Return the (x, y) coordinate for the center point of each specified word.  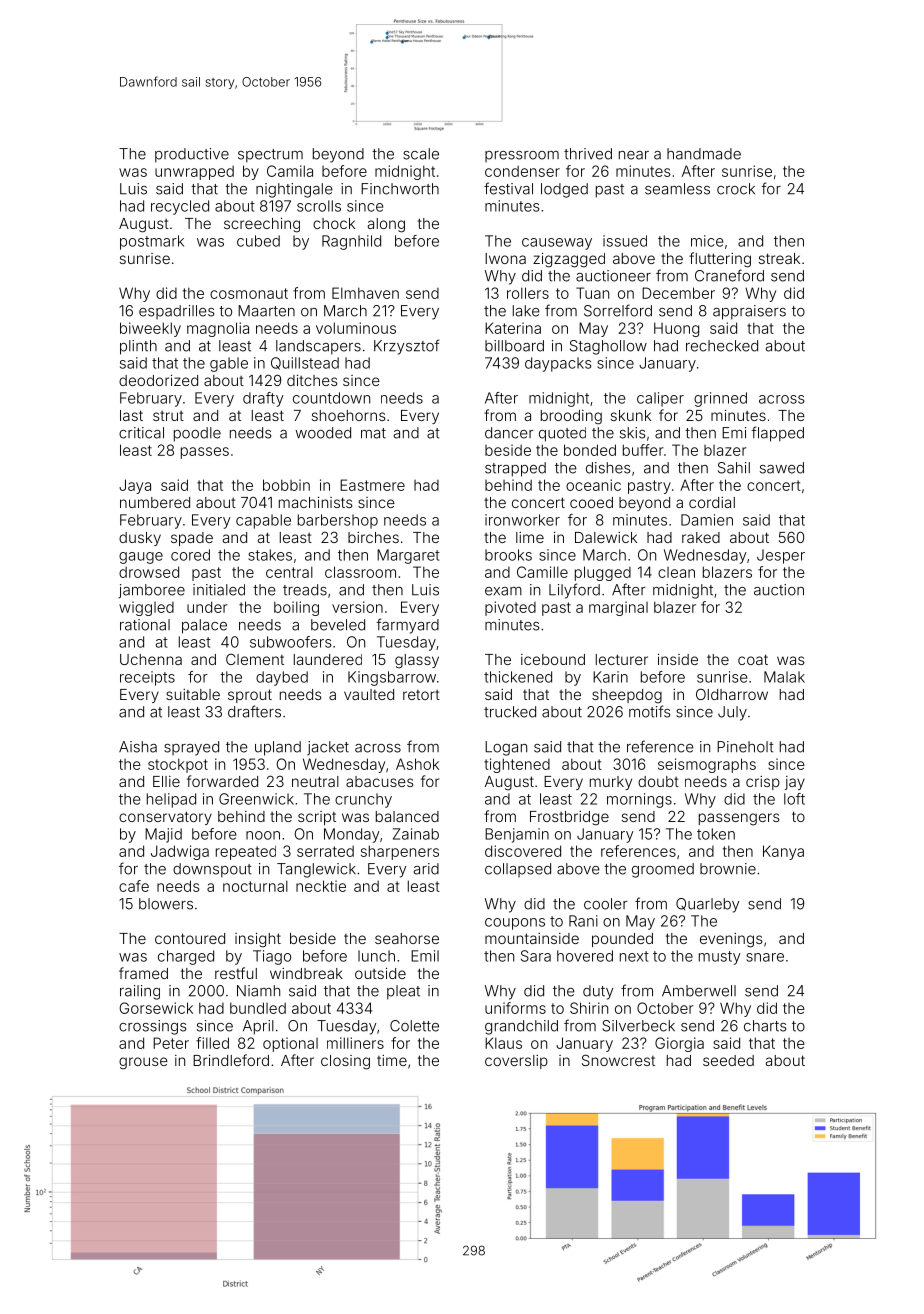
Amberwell (699, 991)
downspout (212, 870)
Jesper (781, 556)
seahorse (407, 938)
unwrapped (194, 172)
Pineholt (745, 747)
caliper (660, 399)
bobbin (286, 485)
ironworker (522, 520)
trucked (510, 712)
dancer (509, 433)
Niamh (258, 991)
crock (736, 189)
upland (278, 748)
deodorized (158, 380)
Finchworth (400, 189)
